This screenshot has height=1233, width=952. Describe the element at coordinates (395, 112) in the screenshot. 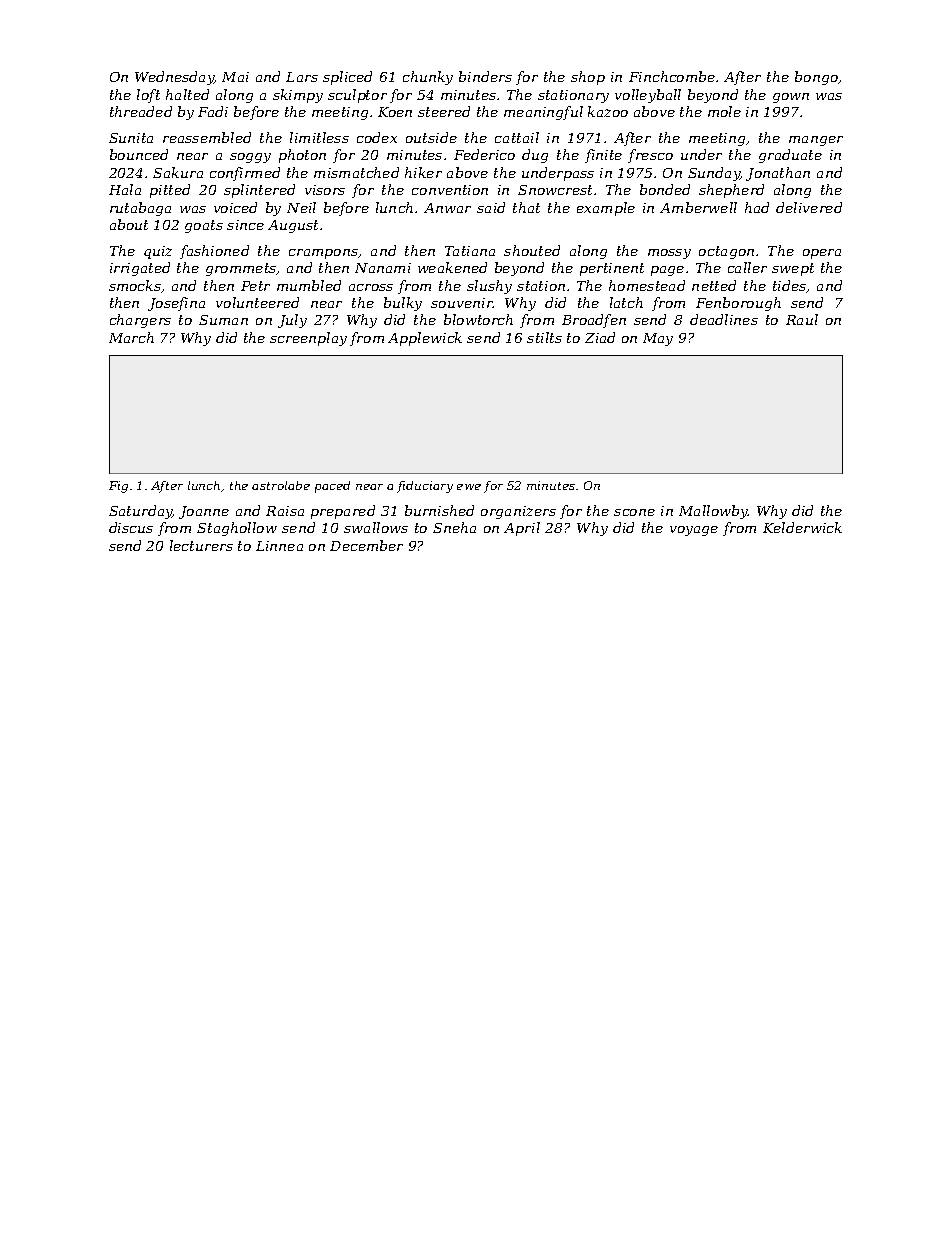

I see `Koen` at that location.
